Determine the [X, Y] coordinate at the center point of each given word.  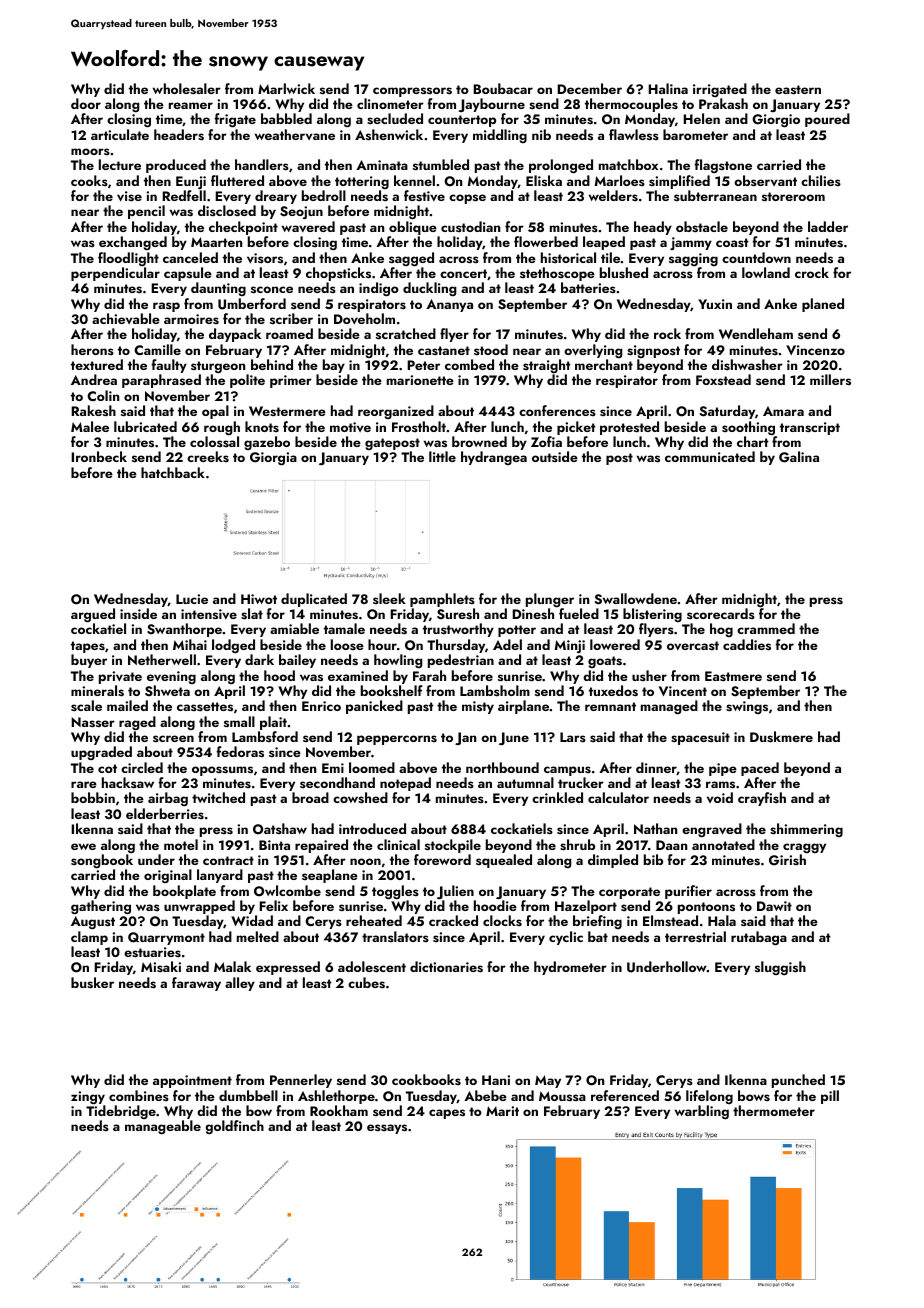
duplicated [314, 600]
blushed [624, 273]
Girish [787, 860]
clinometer [390, 103]
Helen [701, 118]
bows [754, 1096]
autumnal [525, 782]
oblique [413, 228]
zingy [88, 1097]
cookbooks [426, 1080]
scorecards [721, 613]
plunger [550, 600]
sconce [272, 289]
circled [142, 767]
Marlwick [286, 88]
